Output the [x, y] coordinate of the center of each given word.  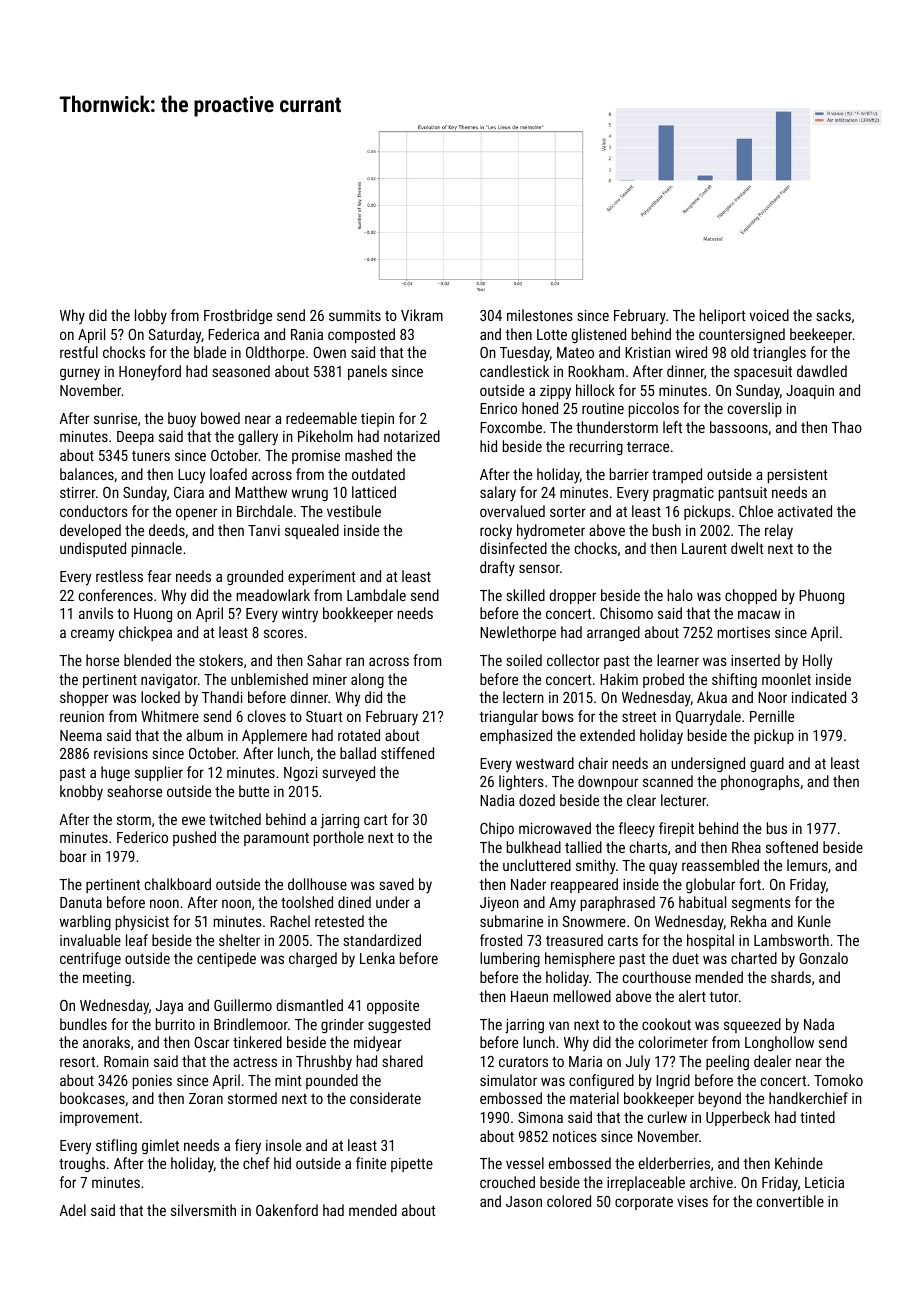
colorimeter [673, 1042]
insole [283, 1145]
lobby [151, 316]
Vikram [422, 315]
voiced [769, 315]
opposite [393, 1007]
